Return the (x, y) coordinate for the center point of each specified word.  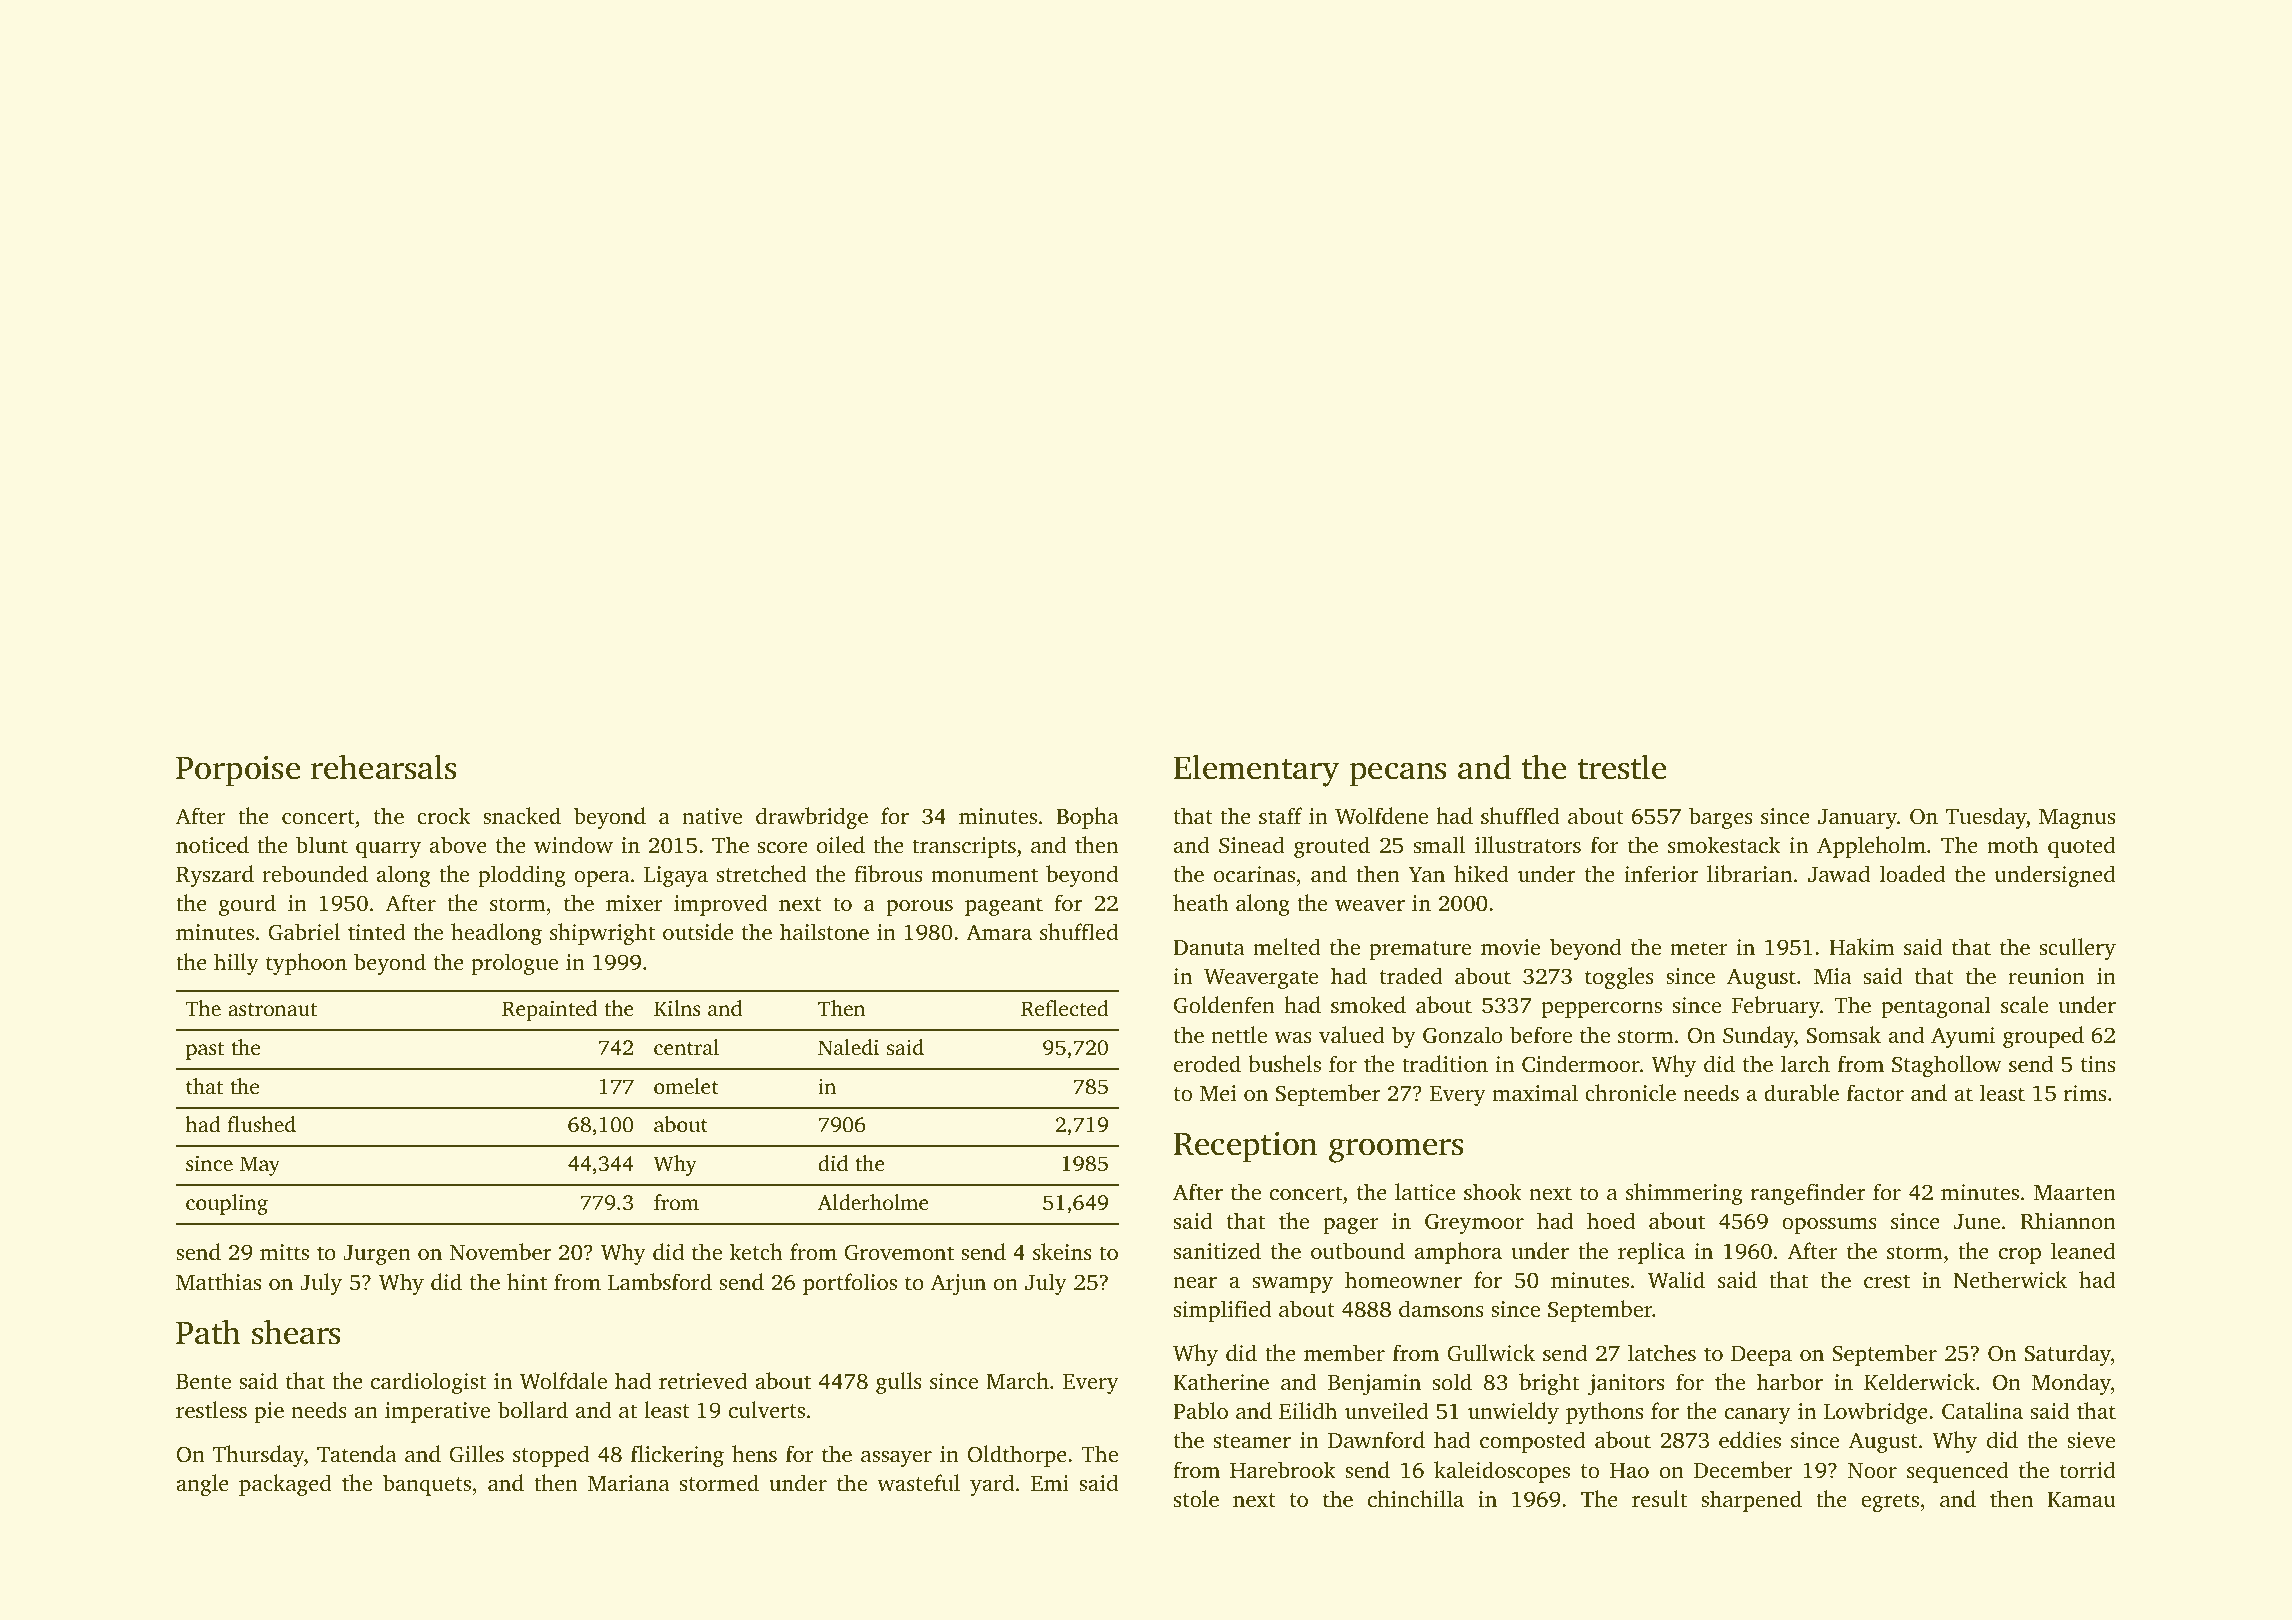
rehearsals (383, 767)
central (686, 1047)
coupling (227, 1204)
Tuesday (1986, 818)
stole (1196, 1498)
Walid (1676, 1280)
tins (2098, 1064)
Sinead (1252, 845)
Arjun (958, 1284)
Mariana (629, 1483)
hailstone (824, 931)
